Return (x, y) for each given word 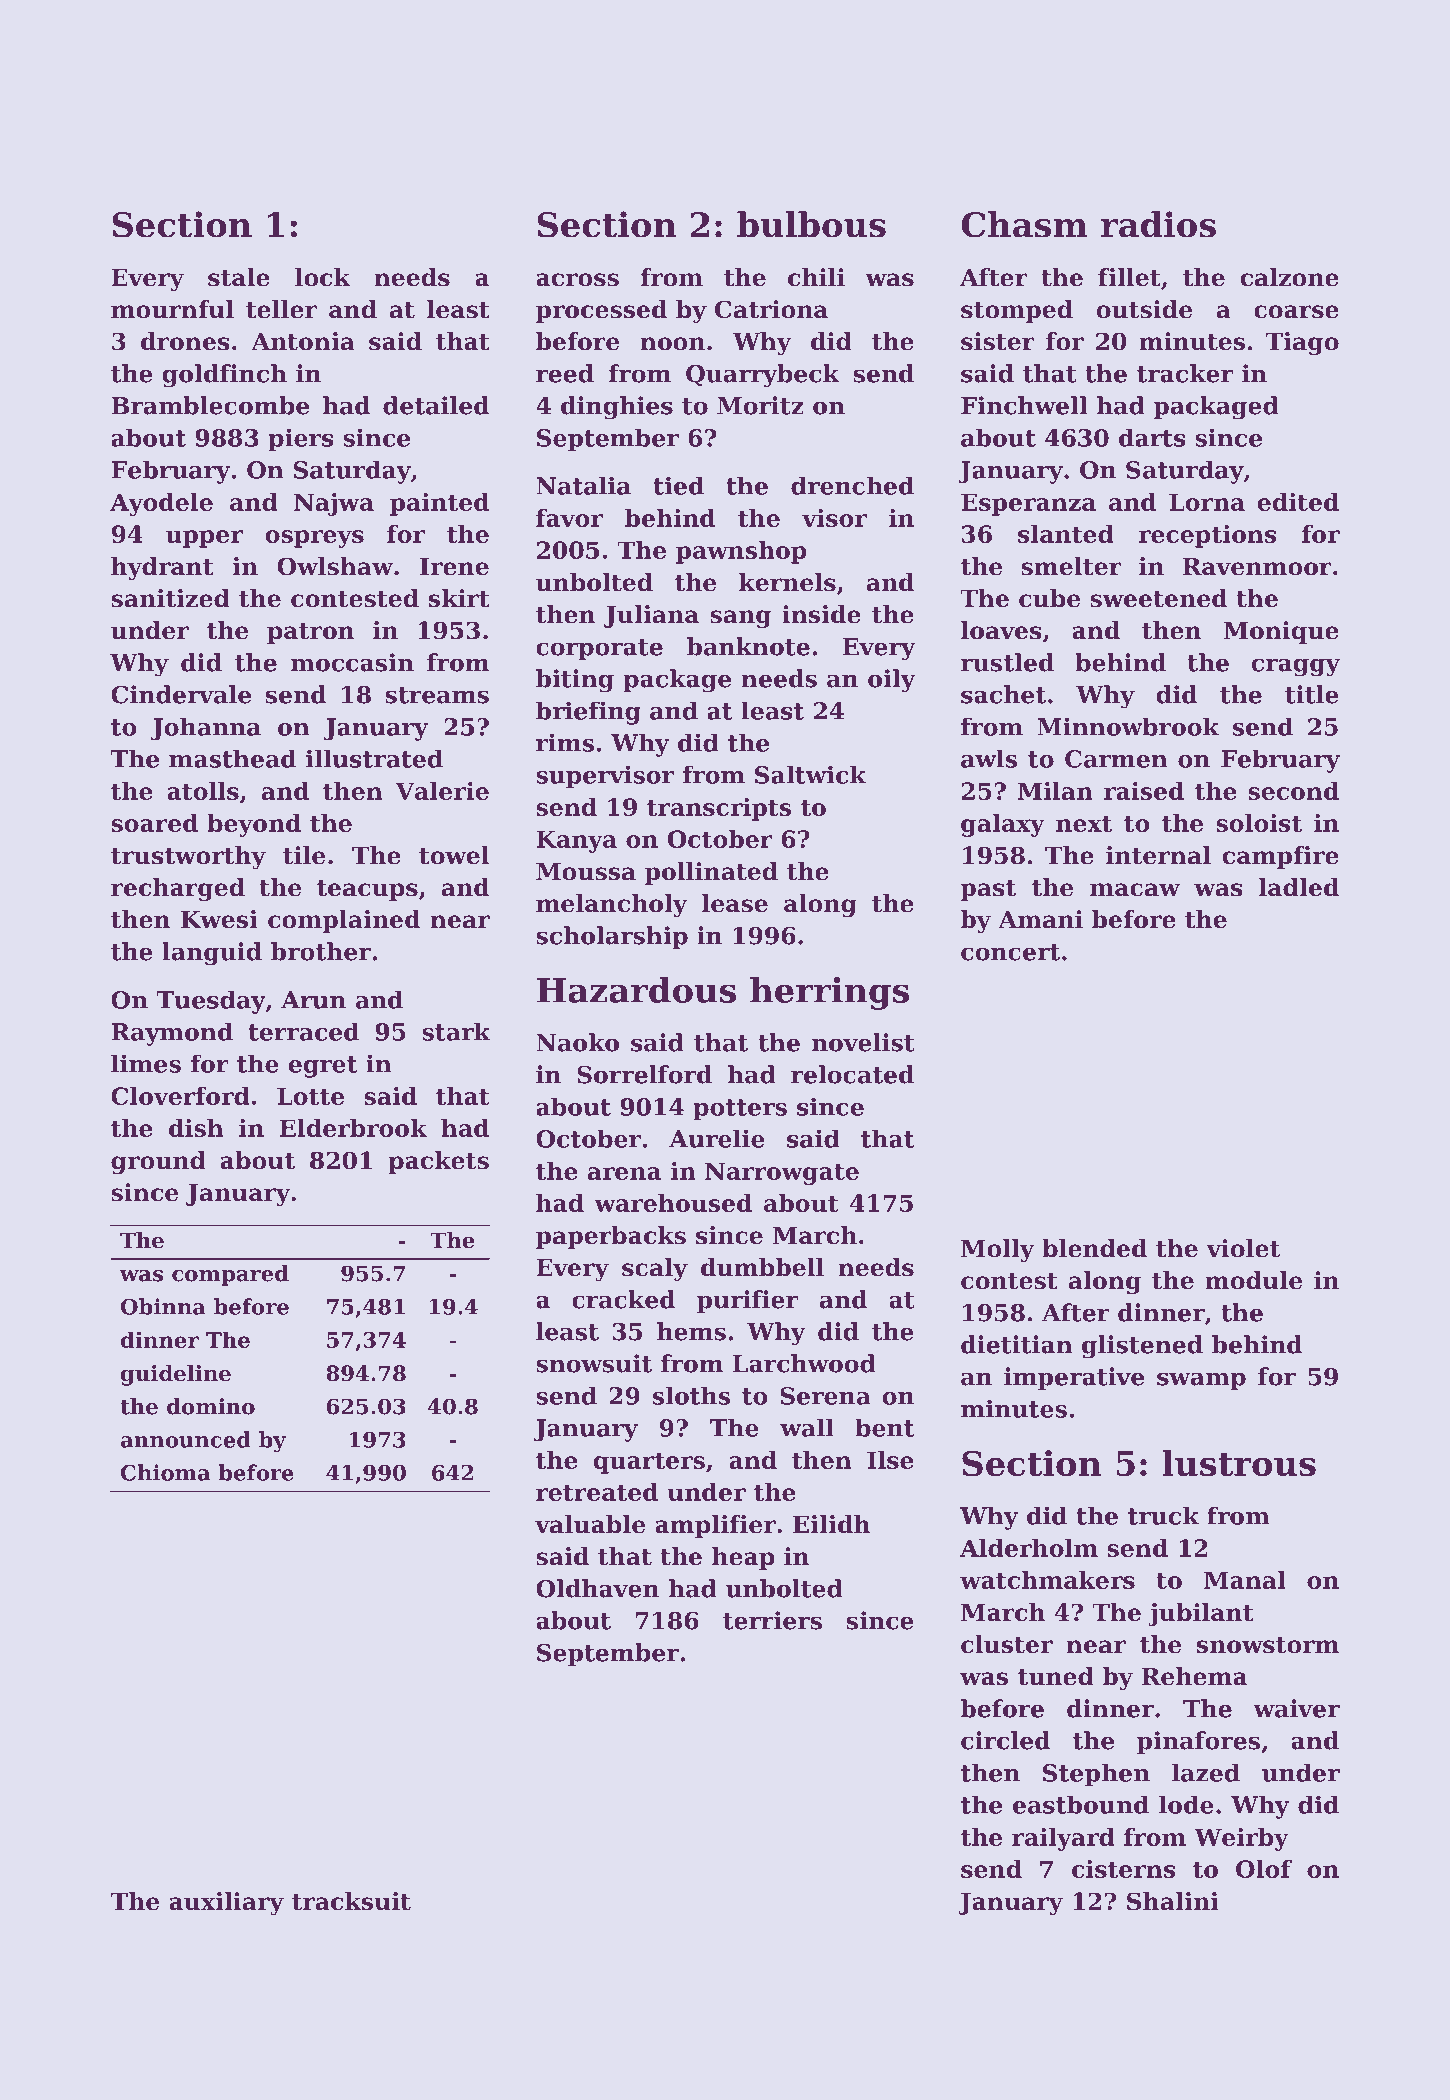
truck (1163, 1516)
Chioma (165, 1472)
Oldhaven (597, 1588)
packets (438, 1162)
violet (1243, 1248)
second (1293, 791)
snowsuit (594, 1363)
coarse (1296, 312)
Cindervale (181, 694)
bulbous (811, 224)
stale (239, 277)
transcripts (719, 809)
